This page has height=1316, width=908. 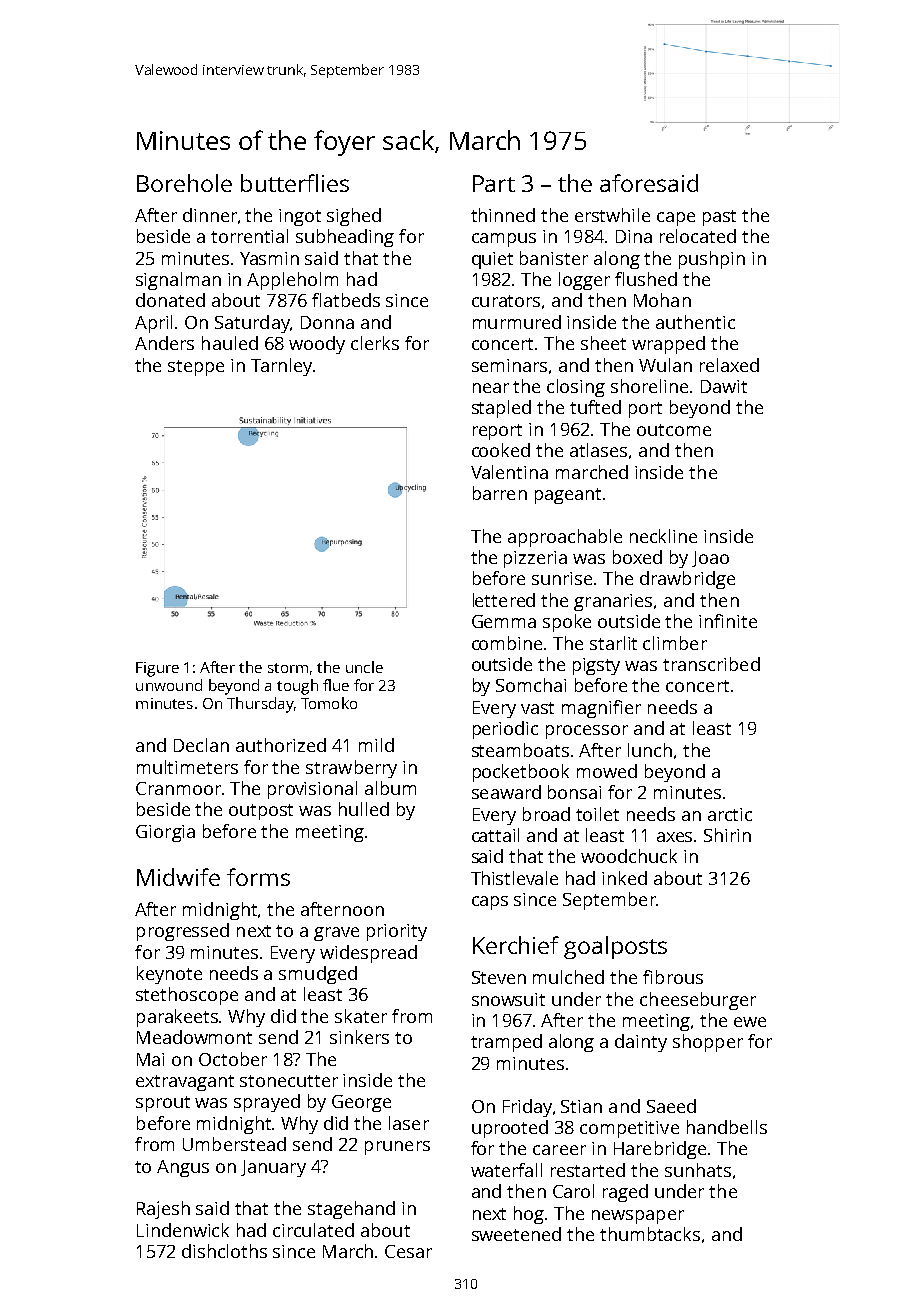 I want to click on Kerchief, so click(x=516, y=945).
